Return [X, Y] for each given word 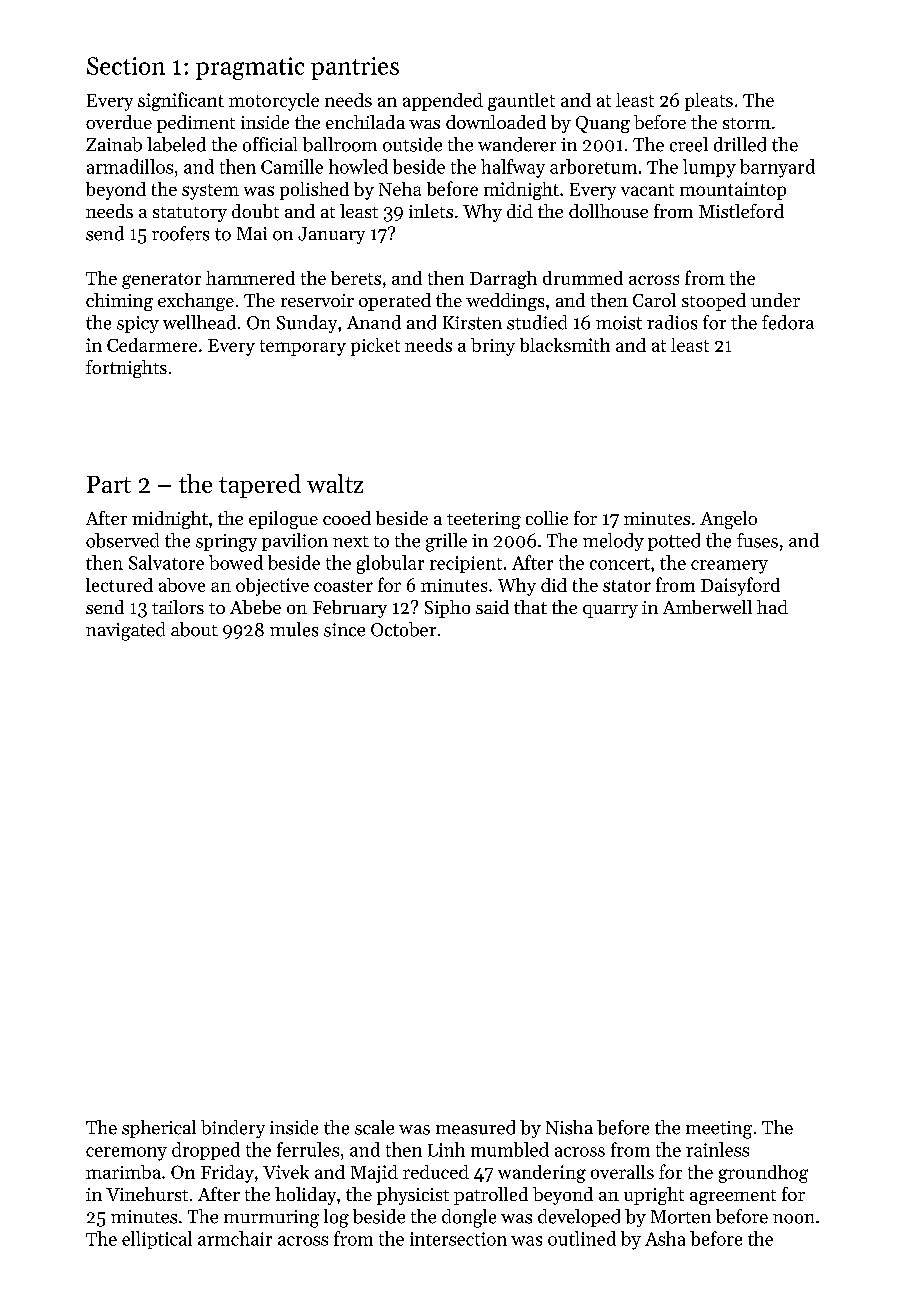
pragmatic [250, 68]
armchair [235, 1238]
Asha [665, 1238]
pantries [355, 68]
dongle [469, 1218]
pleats [709, 102]
